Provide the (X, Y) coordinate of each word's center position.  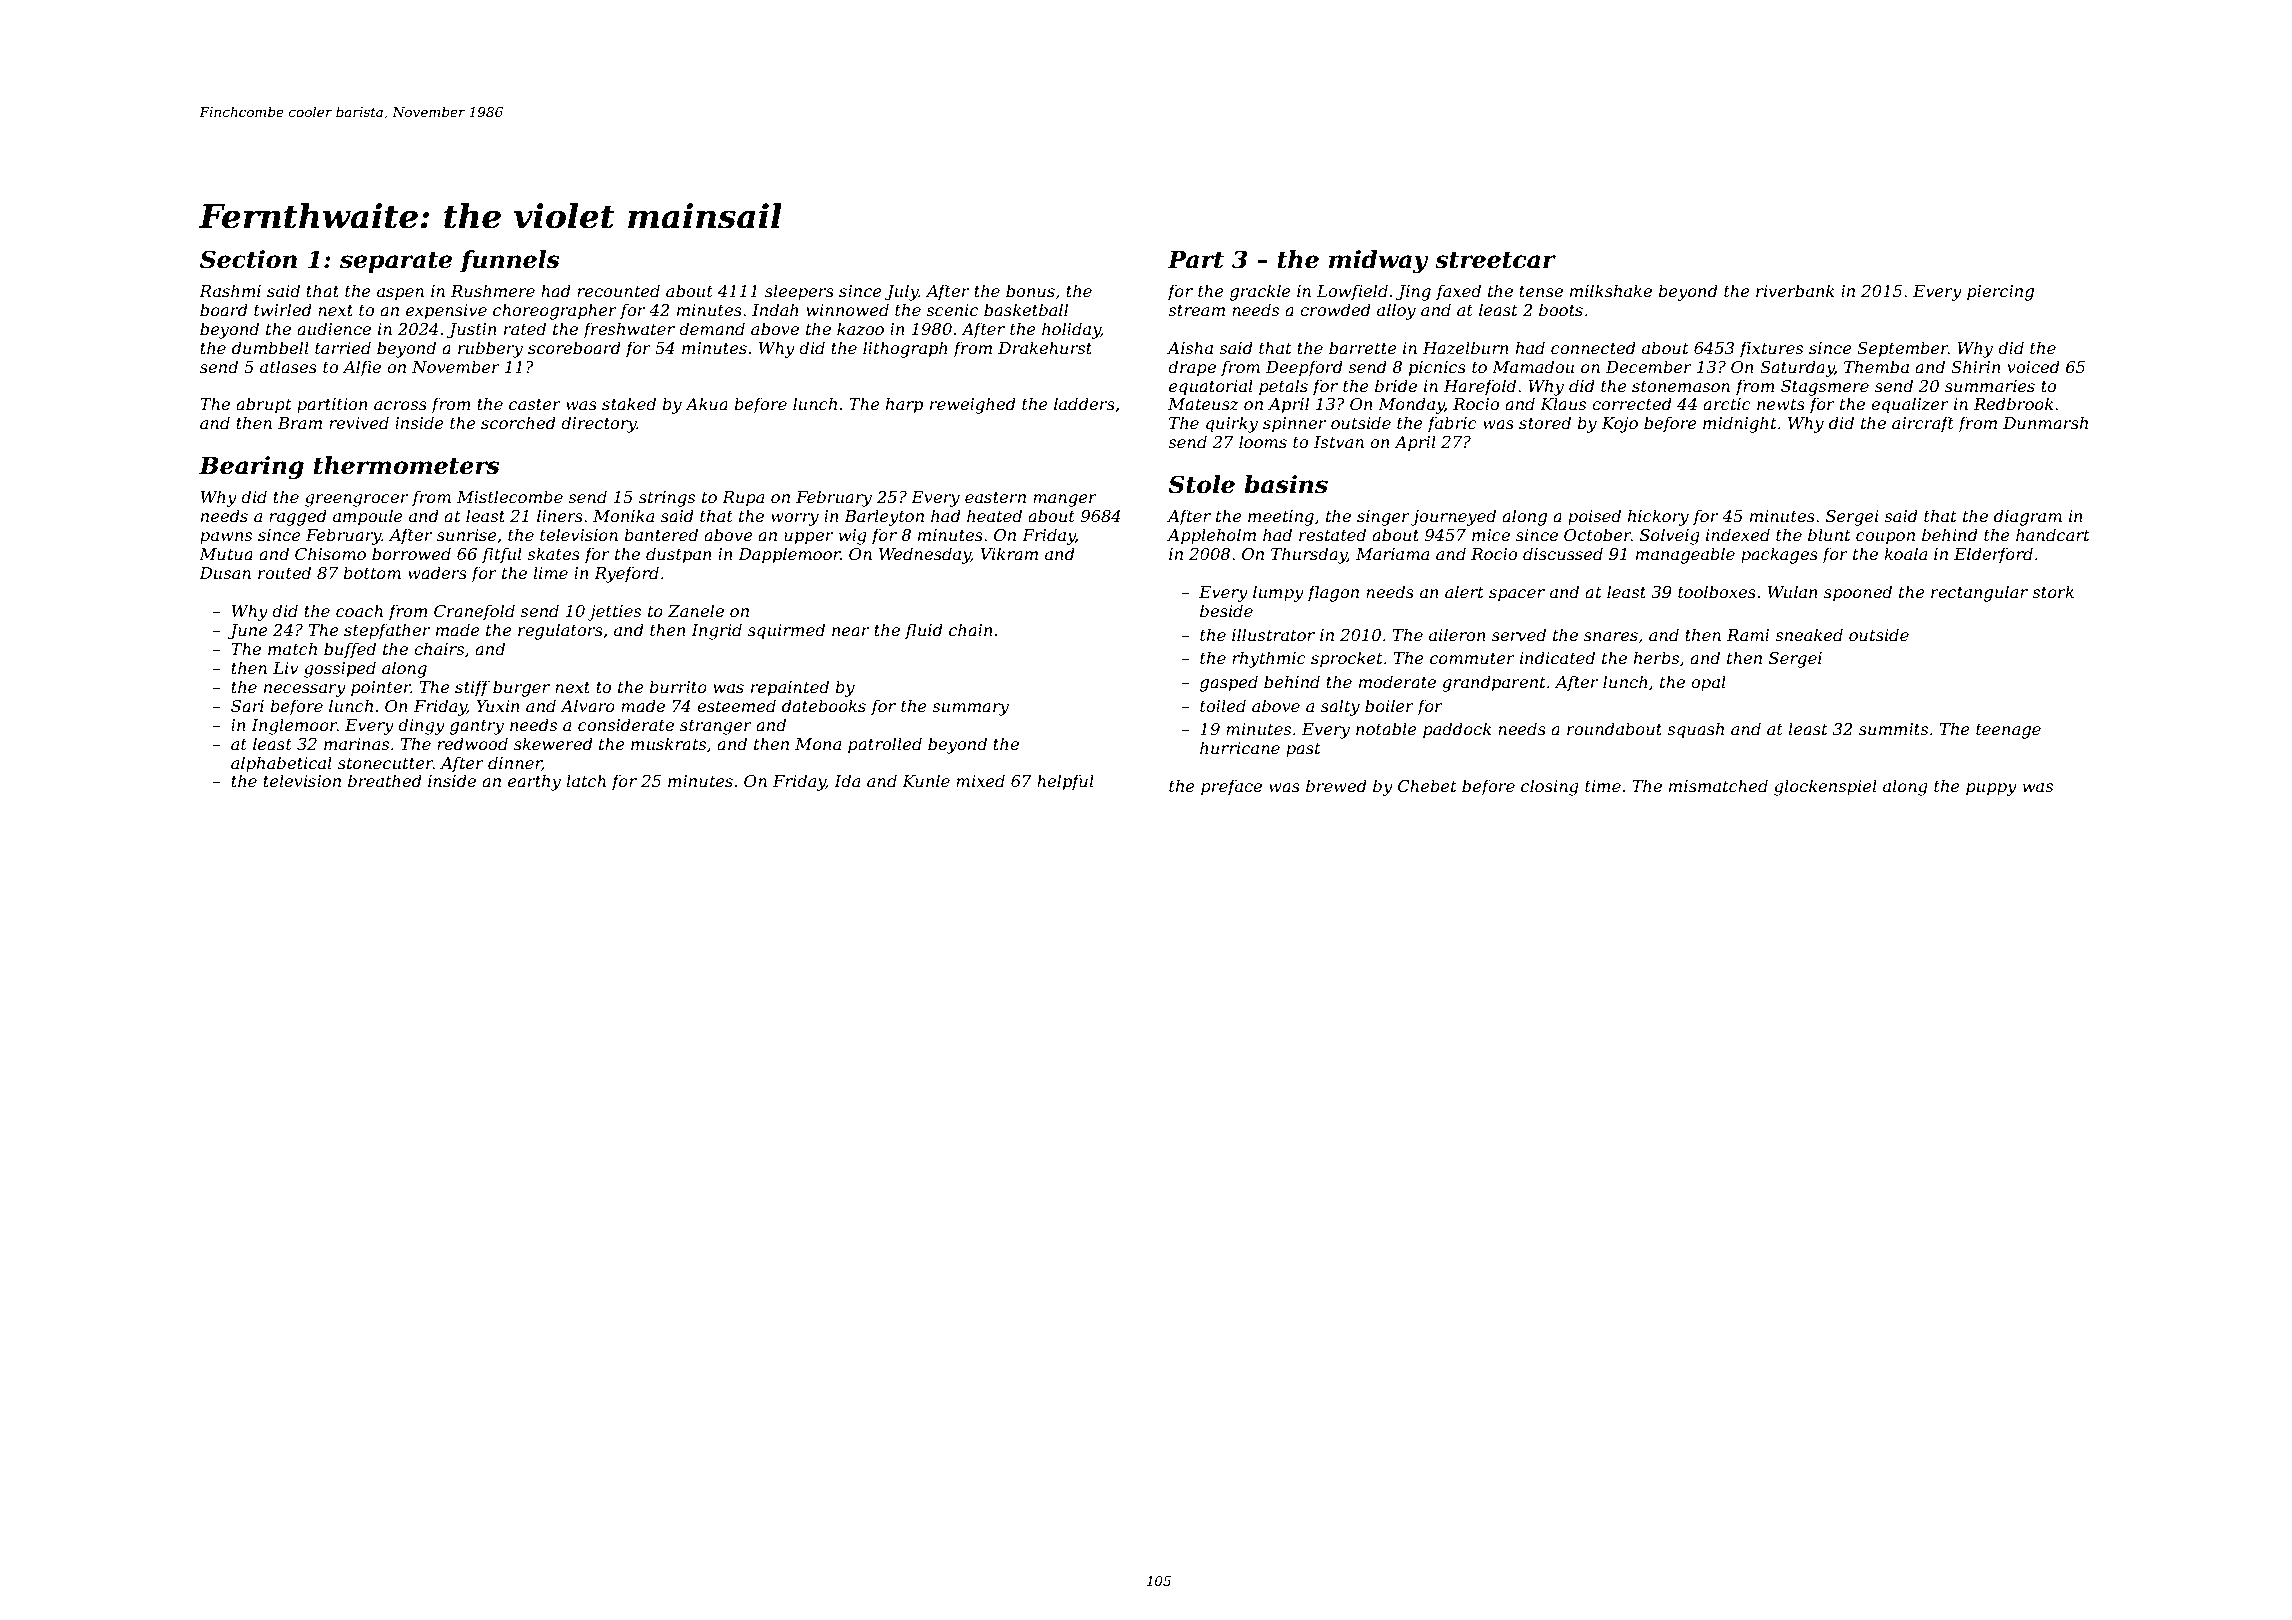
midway (1379, 261)
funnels (510, 261)
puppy (1991, 789)
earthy (534, 782)
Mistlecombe (510, 496)
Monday (1411, 405)
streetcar (1495, 260)
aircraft (1923, 424)
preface (1231, 787)
